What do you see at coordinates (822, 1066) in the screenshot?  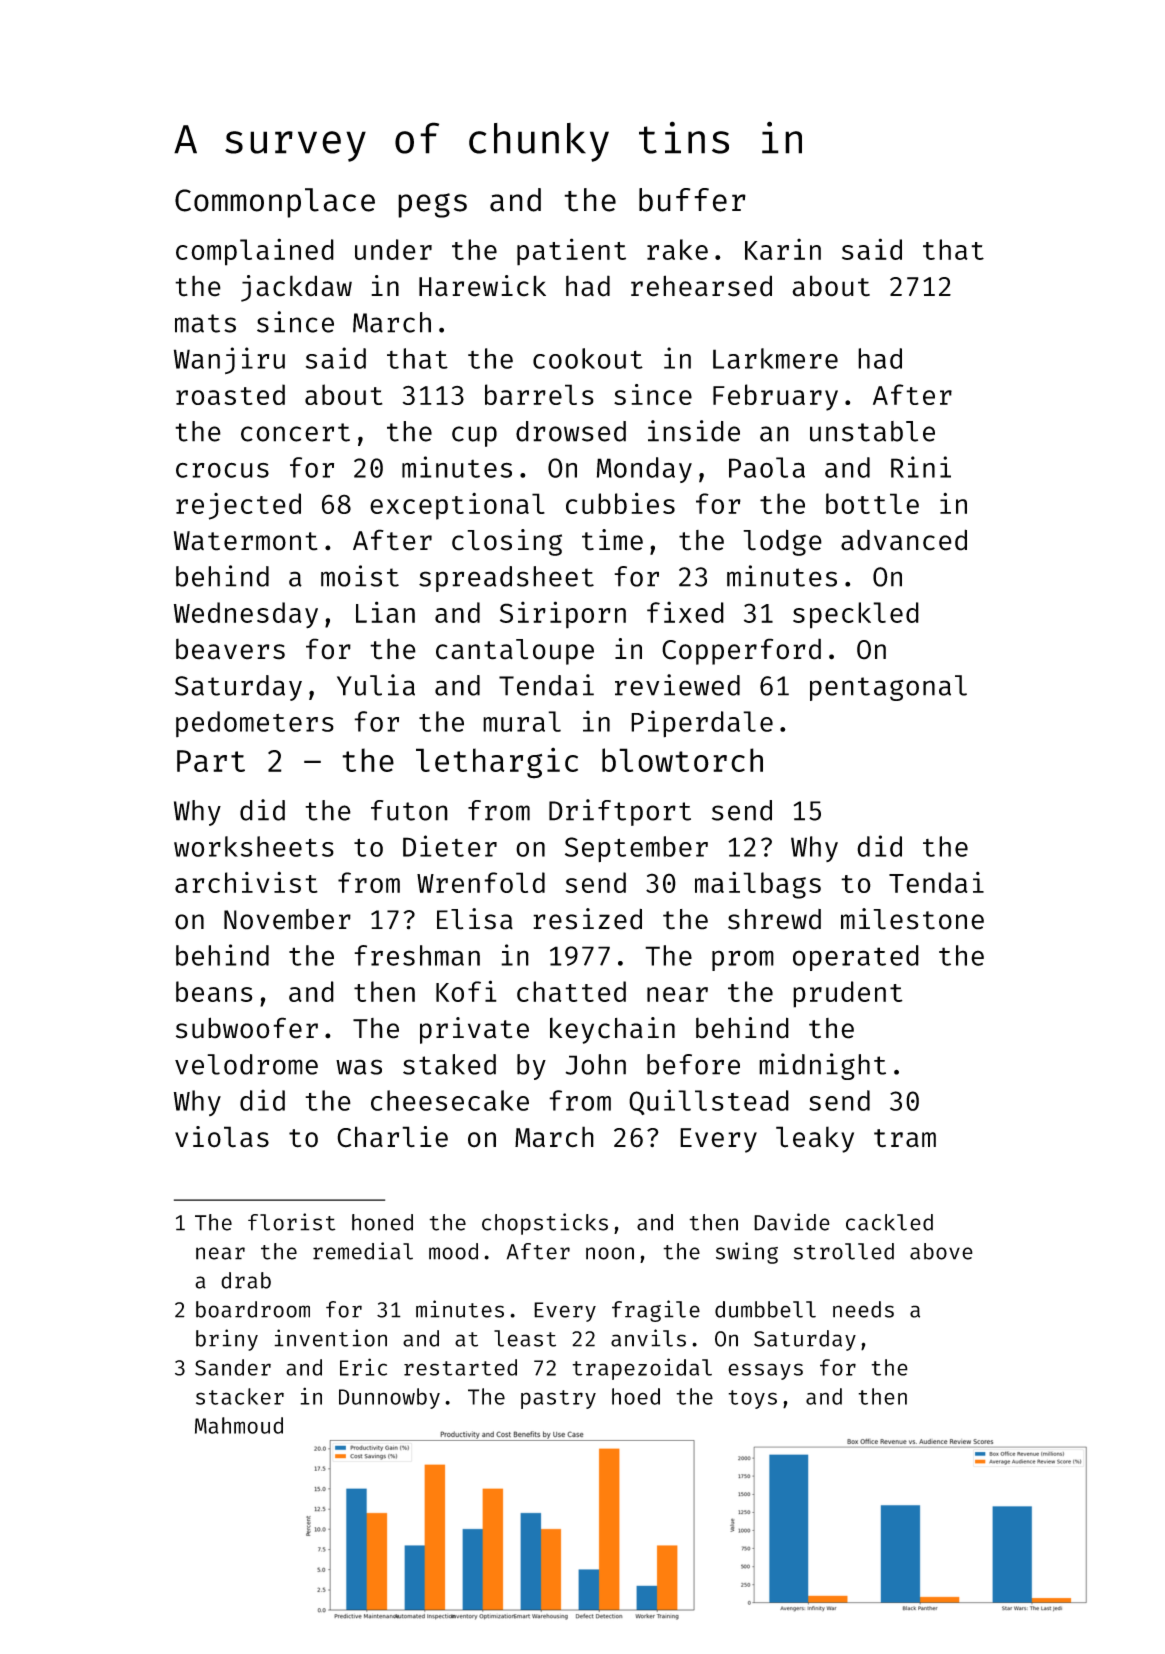 I see `midnight` at bounding box center [822, 1066].
